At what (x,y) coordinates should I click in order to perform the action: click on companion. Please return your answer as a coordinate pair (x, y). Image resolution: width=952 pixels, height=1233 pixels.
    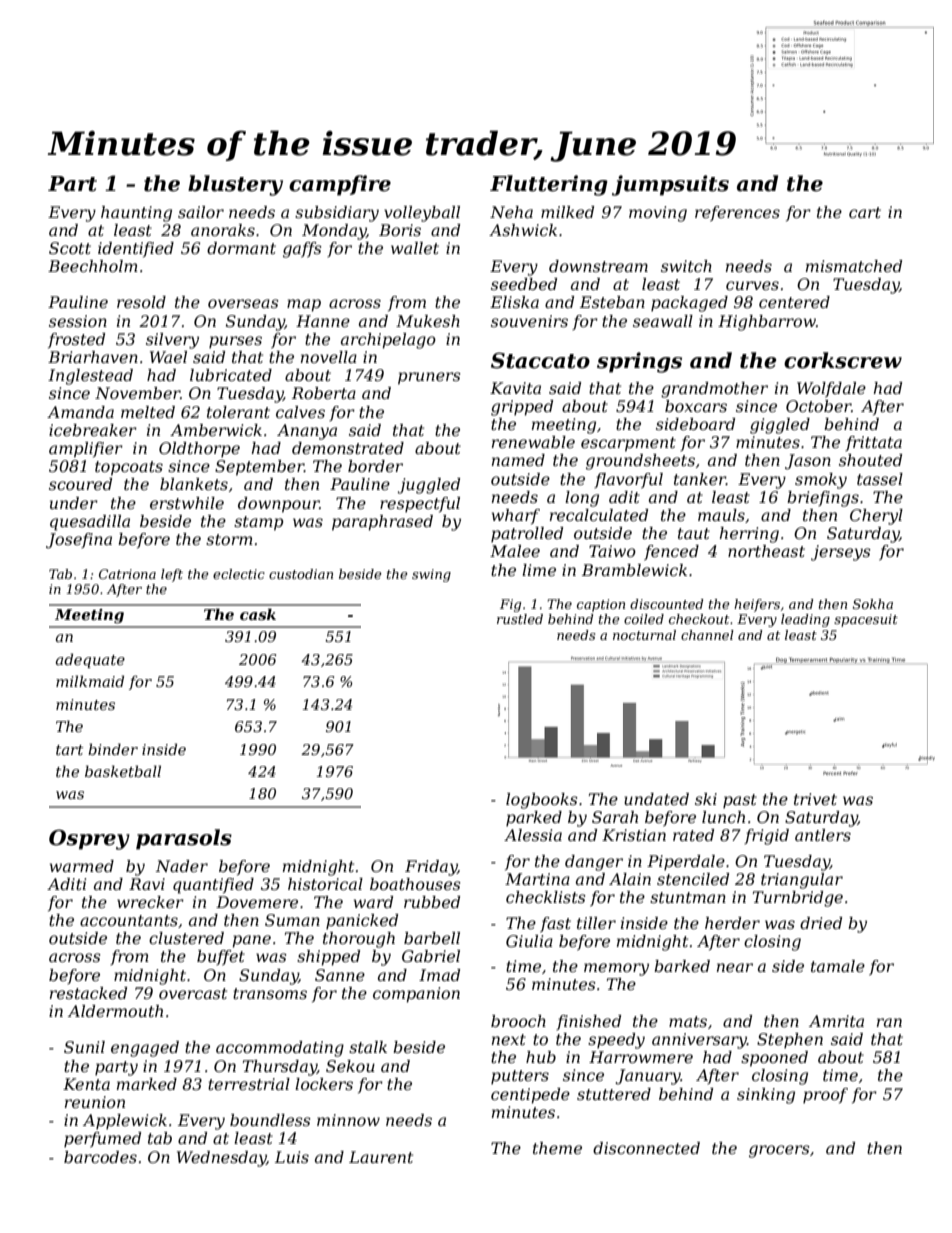
    Looking at the image, I should click on (416, 995).
